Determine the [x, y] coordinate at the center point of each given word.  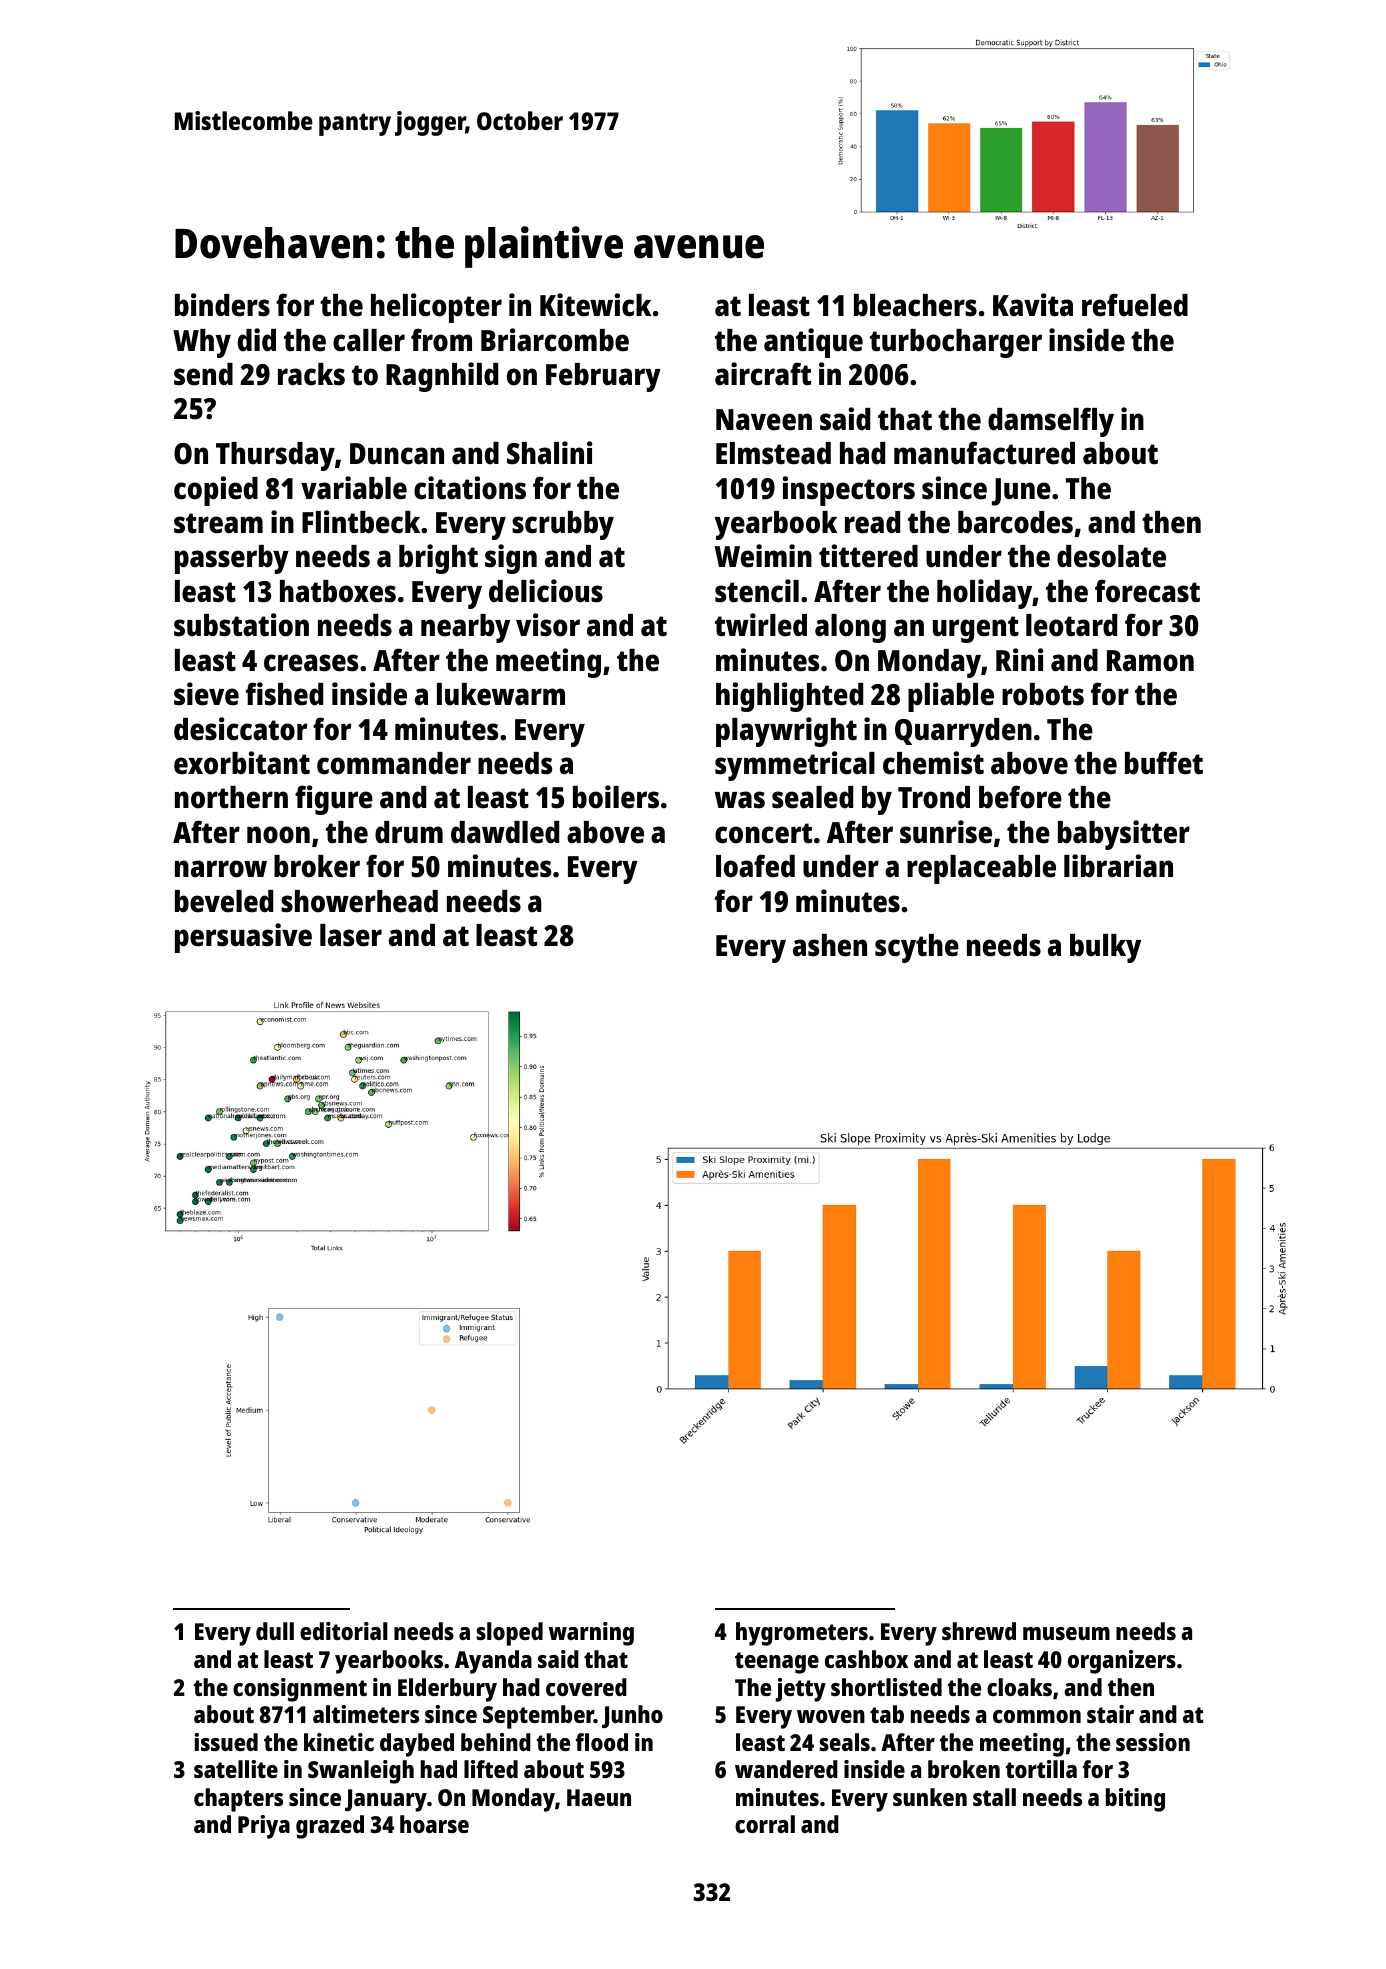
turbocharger [956, 343]
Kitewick [595, 305]
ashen [830, 945]
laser [351, 935]
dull [275, 1631]
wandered [786, 1769]
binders [222, 305]
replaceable [981, 869]
